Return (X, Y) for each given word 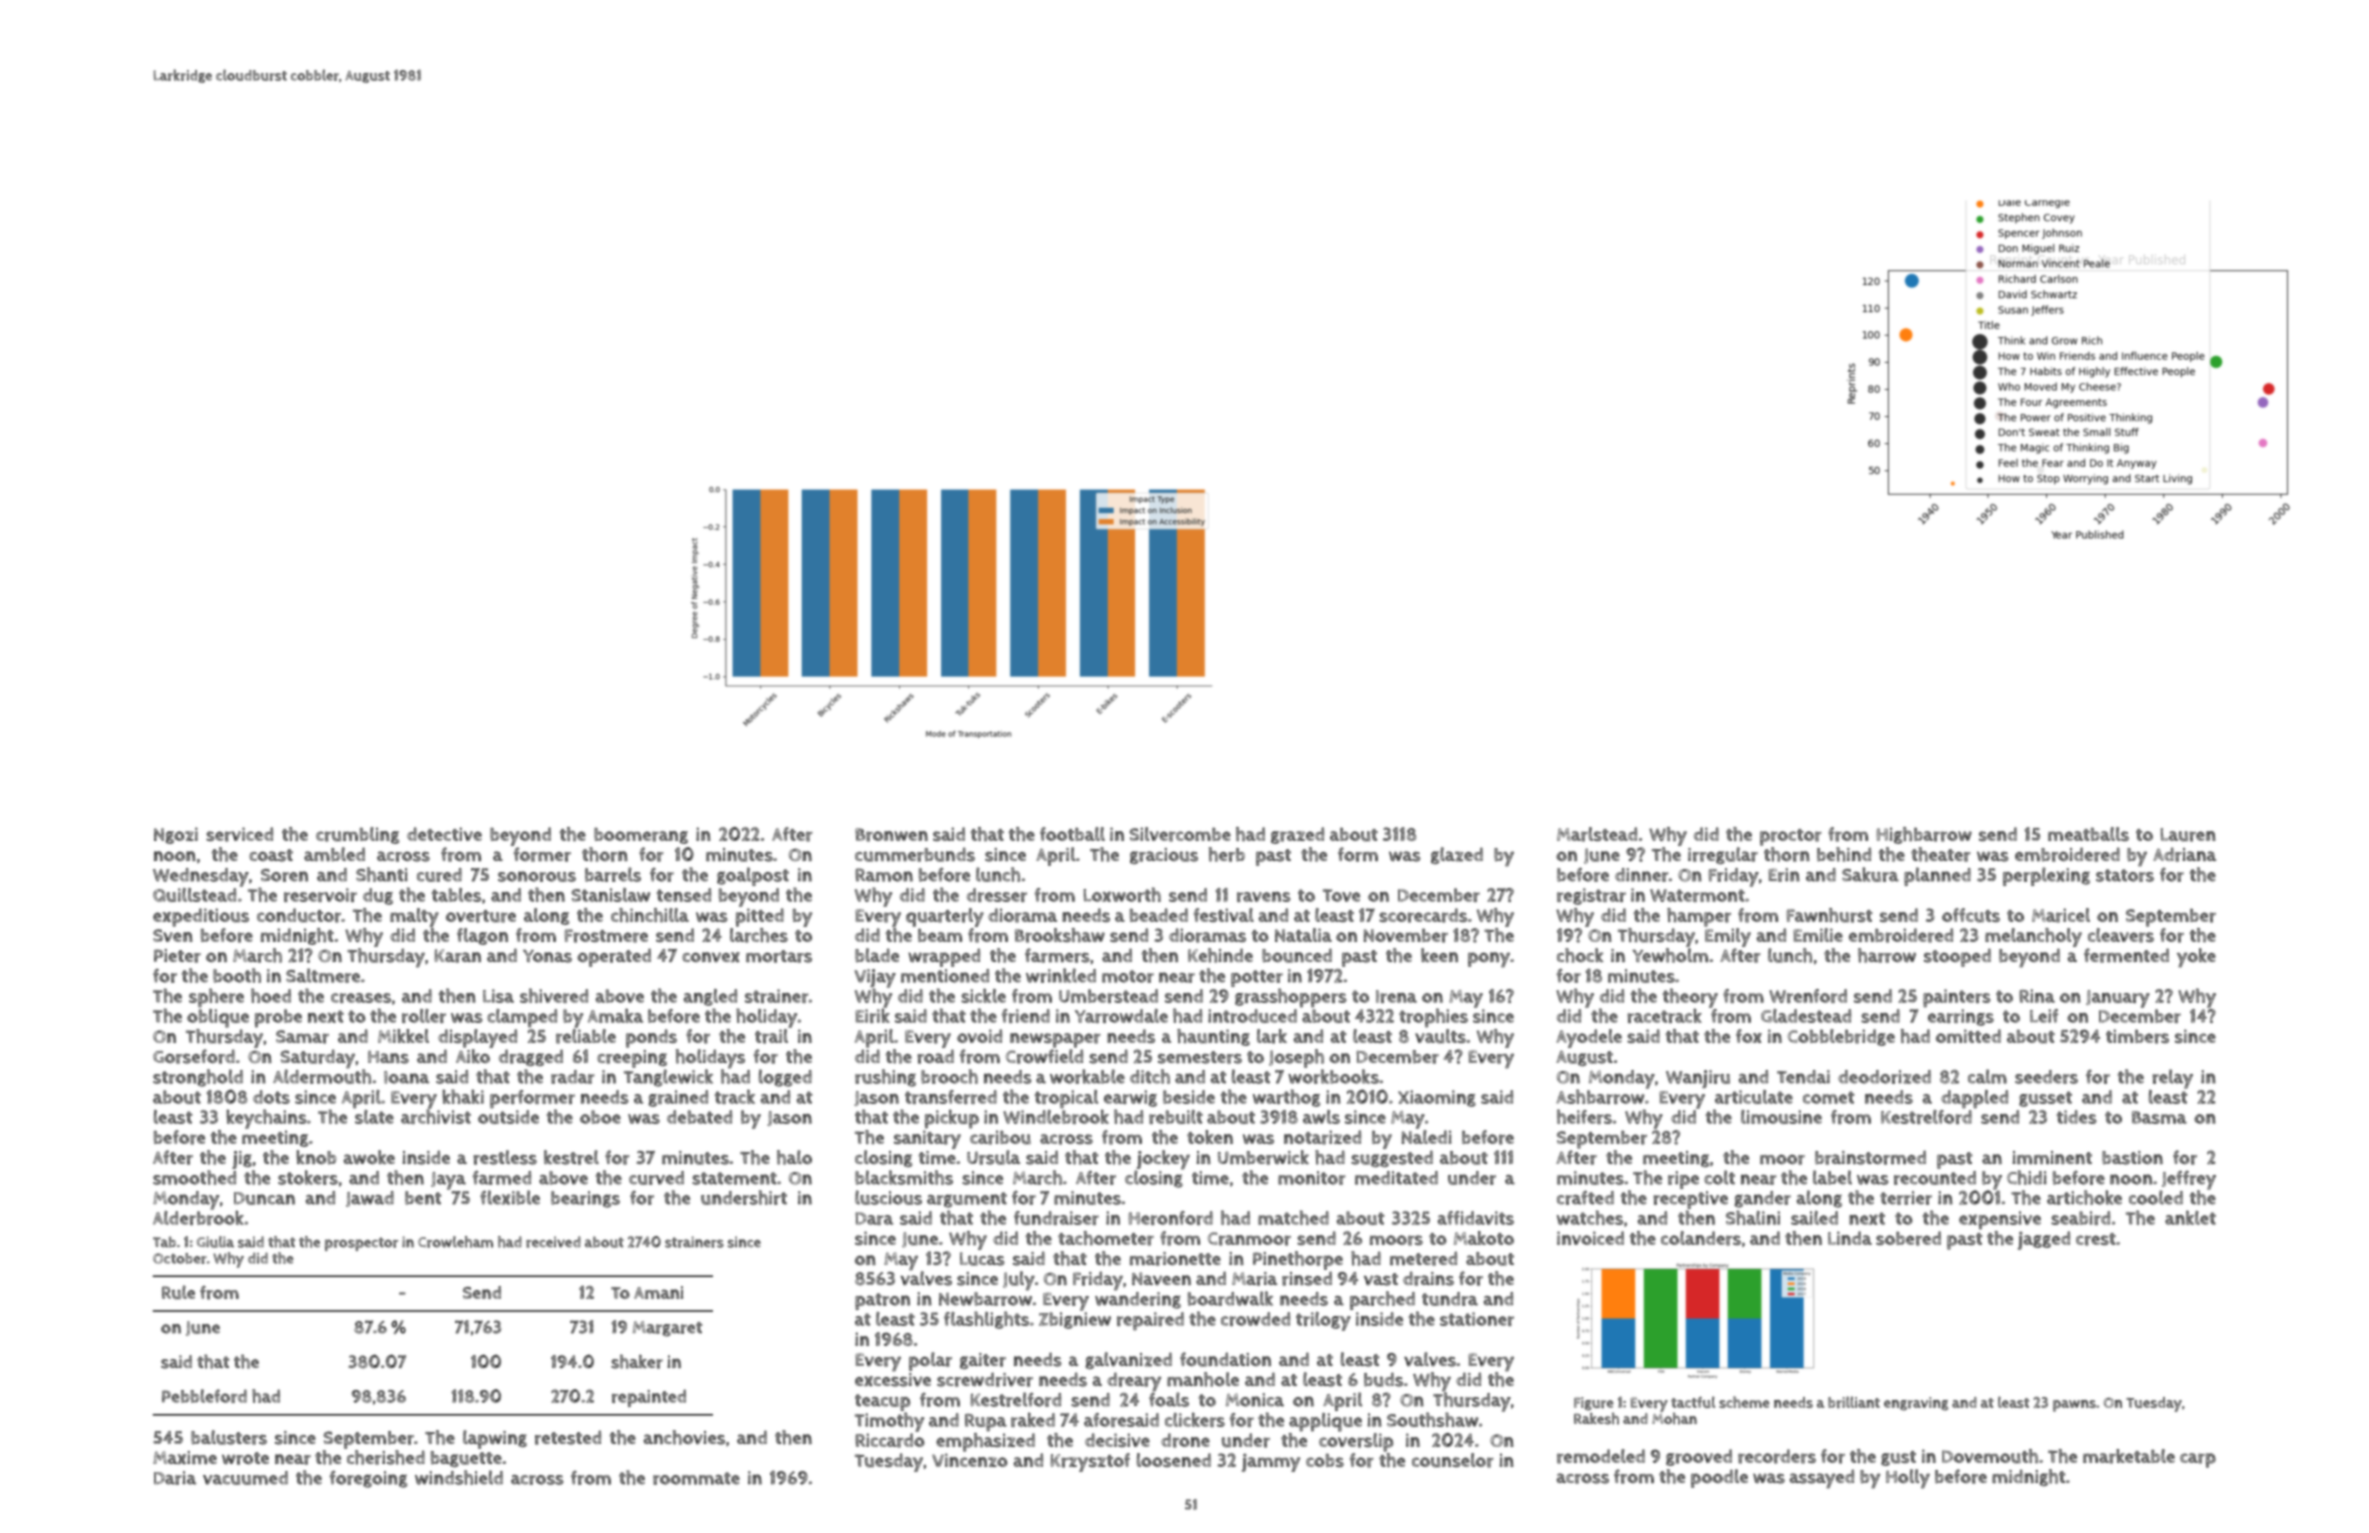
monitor (1311, 1178)
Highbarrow (1924, 835)
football (1072, 834)
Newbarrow (985, 1299)
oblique (218, 1018)
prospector (361, 1244)
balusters (229, 1437)
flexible (510, 1197)
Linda (1850, 1238)
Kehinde (1220, 955)
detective (444, 834)
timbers (2137, 1036)
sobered (1908, 1238)
